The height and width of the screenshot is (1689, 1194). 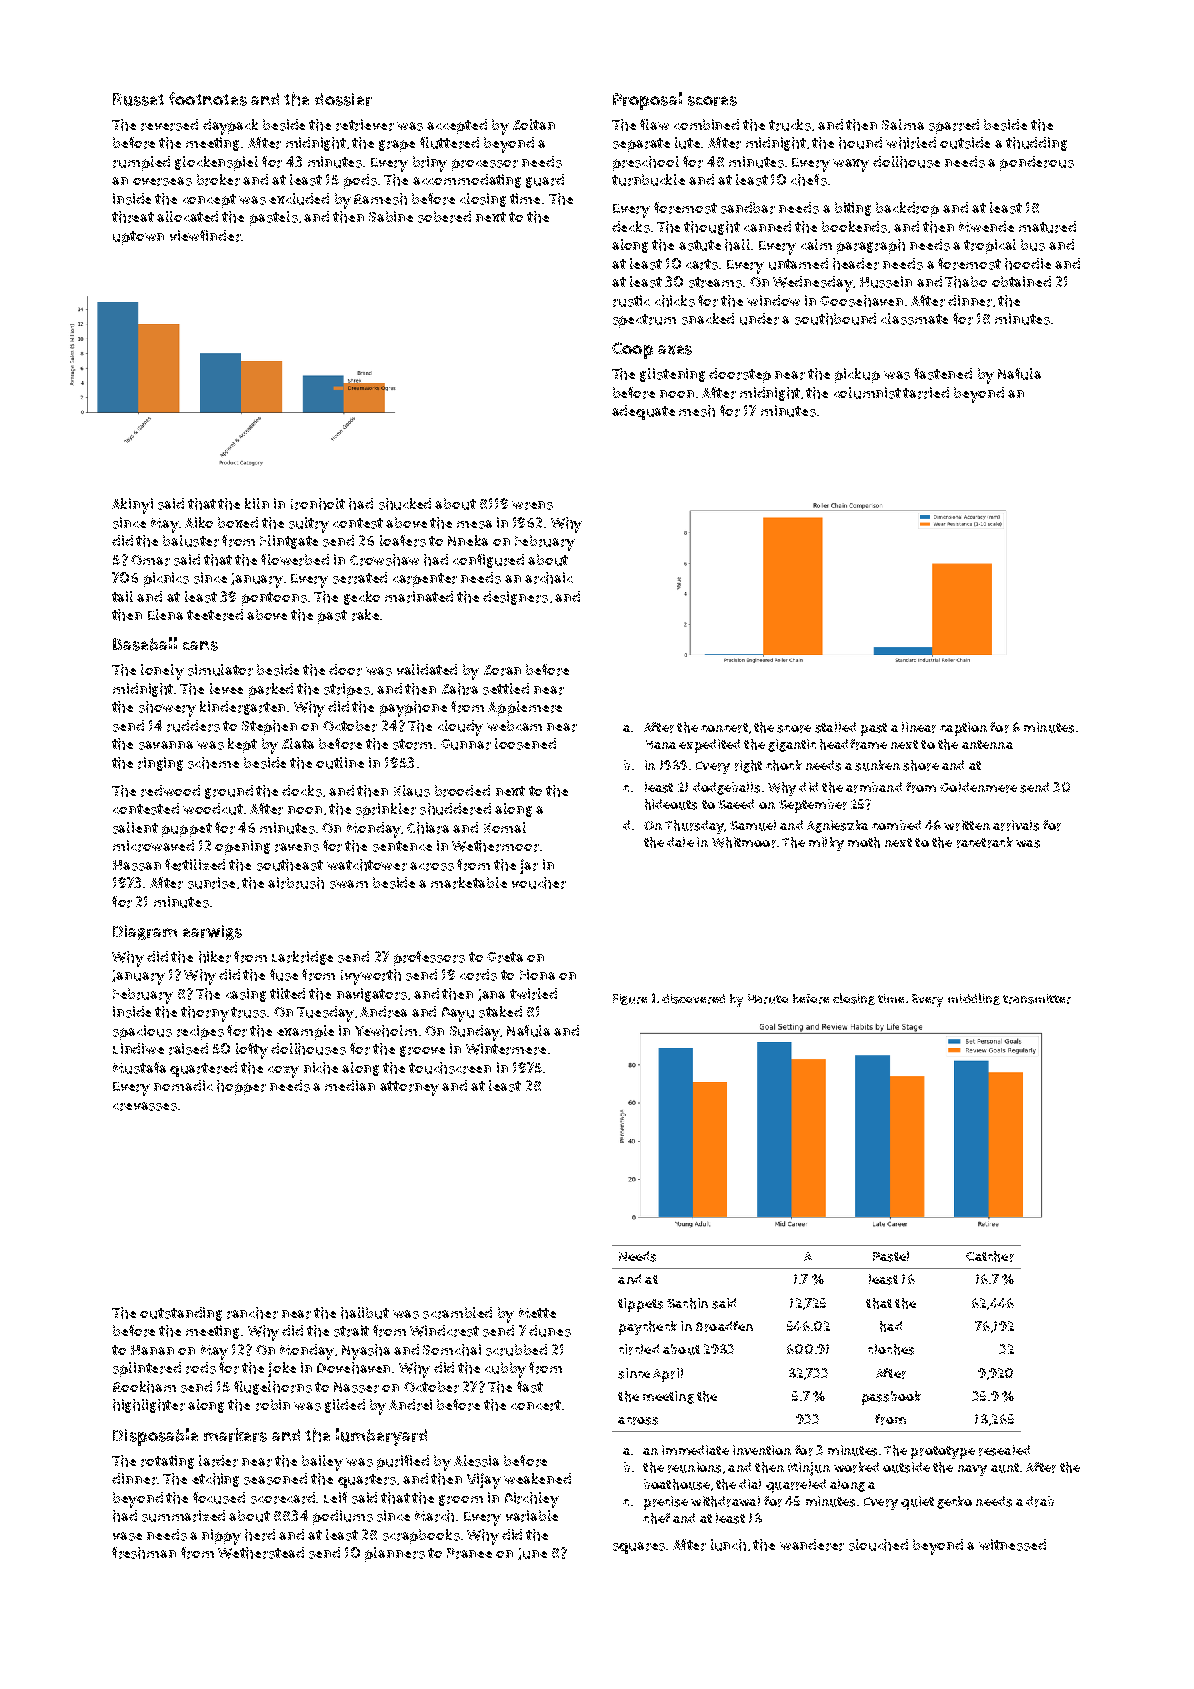 What do you see at coordinates (1036, 144) in the screenshot?
I see `thudding` at bounding box center [1036, 144].
